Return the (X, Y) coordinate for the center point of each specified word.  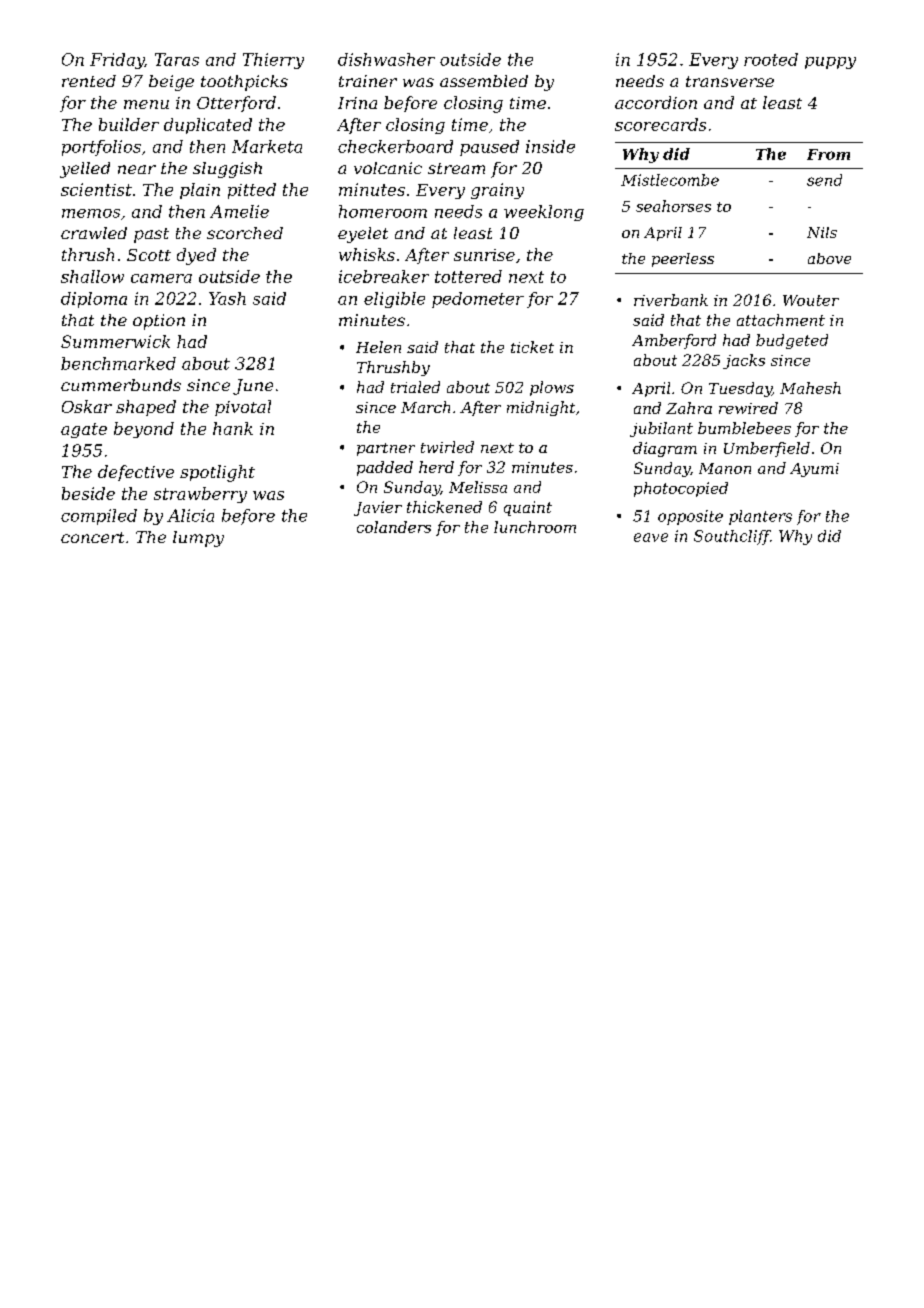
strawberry (200, 495)
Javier (378, 508)
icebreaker (384, 276)
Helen (378, 347)
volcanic (388, 168)
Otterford (236, 104)
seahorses (673, 206)
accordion (656, 102)
